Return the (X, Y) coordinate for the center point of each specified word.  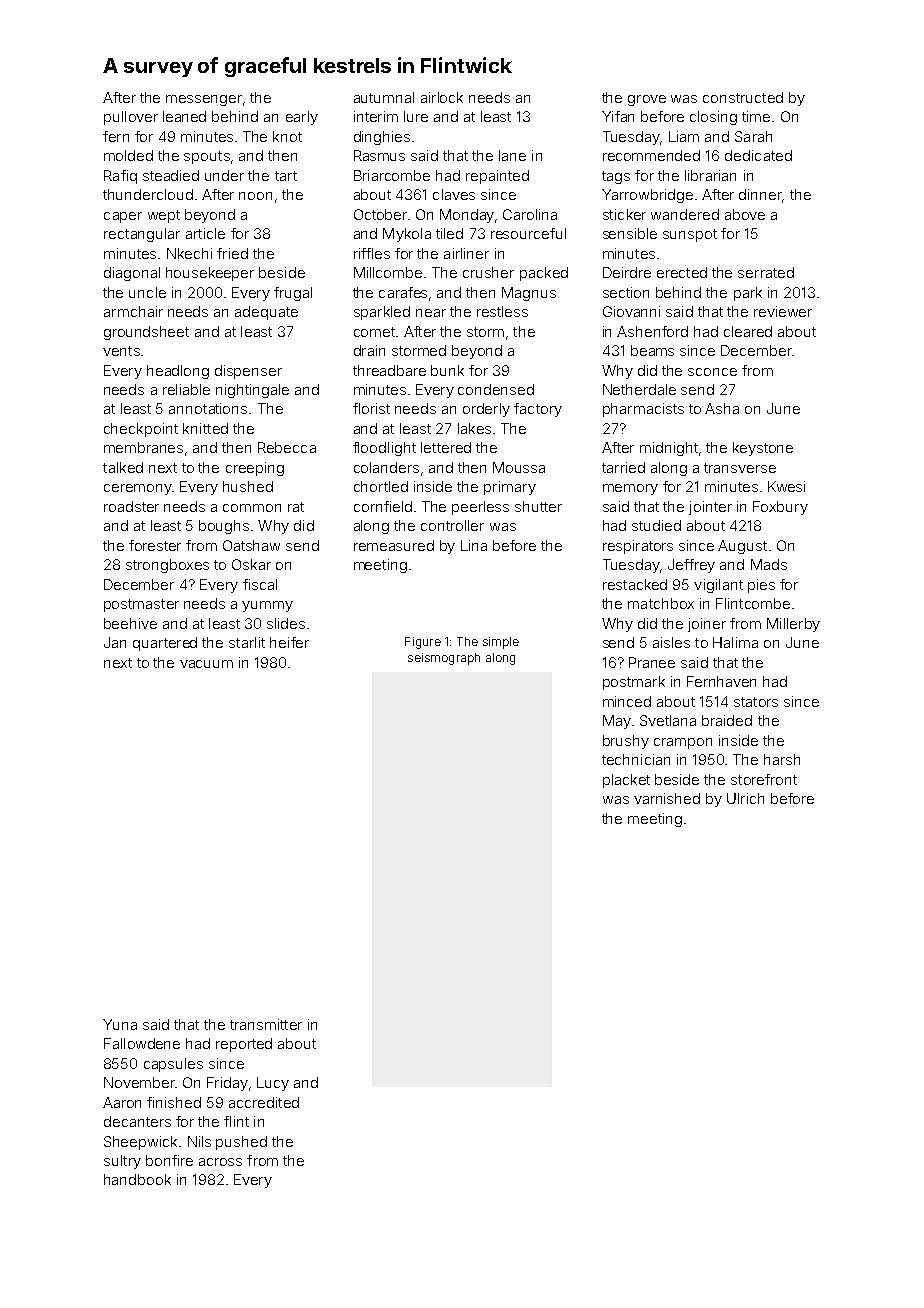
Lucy (273, 1084)
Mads (769, 564)
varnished (667, 798)
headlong (178, 372)
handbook (137, 1179)
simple (501, 643)
